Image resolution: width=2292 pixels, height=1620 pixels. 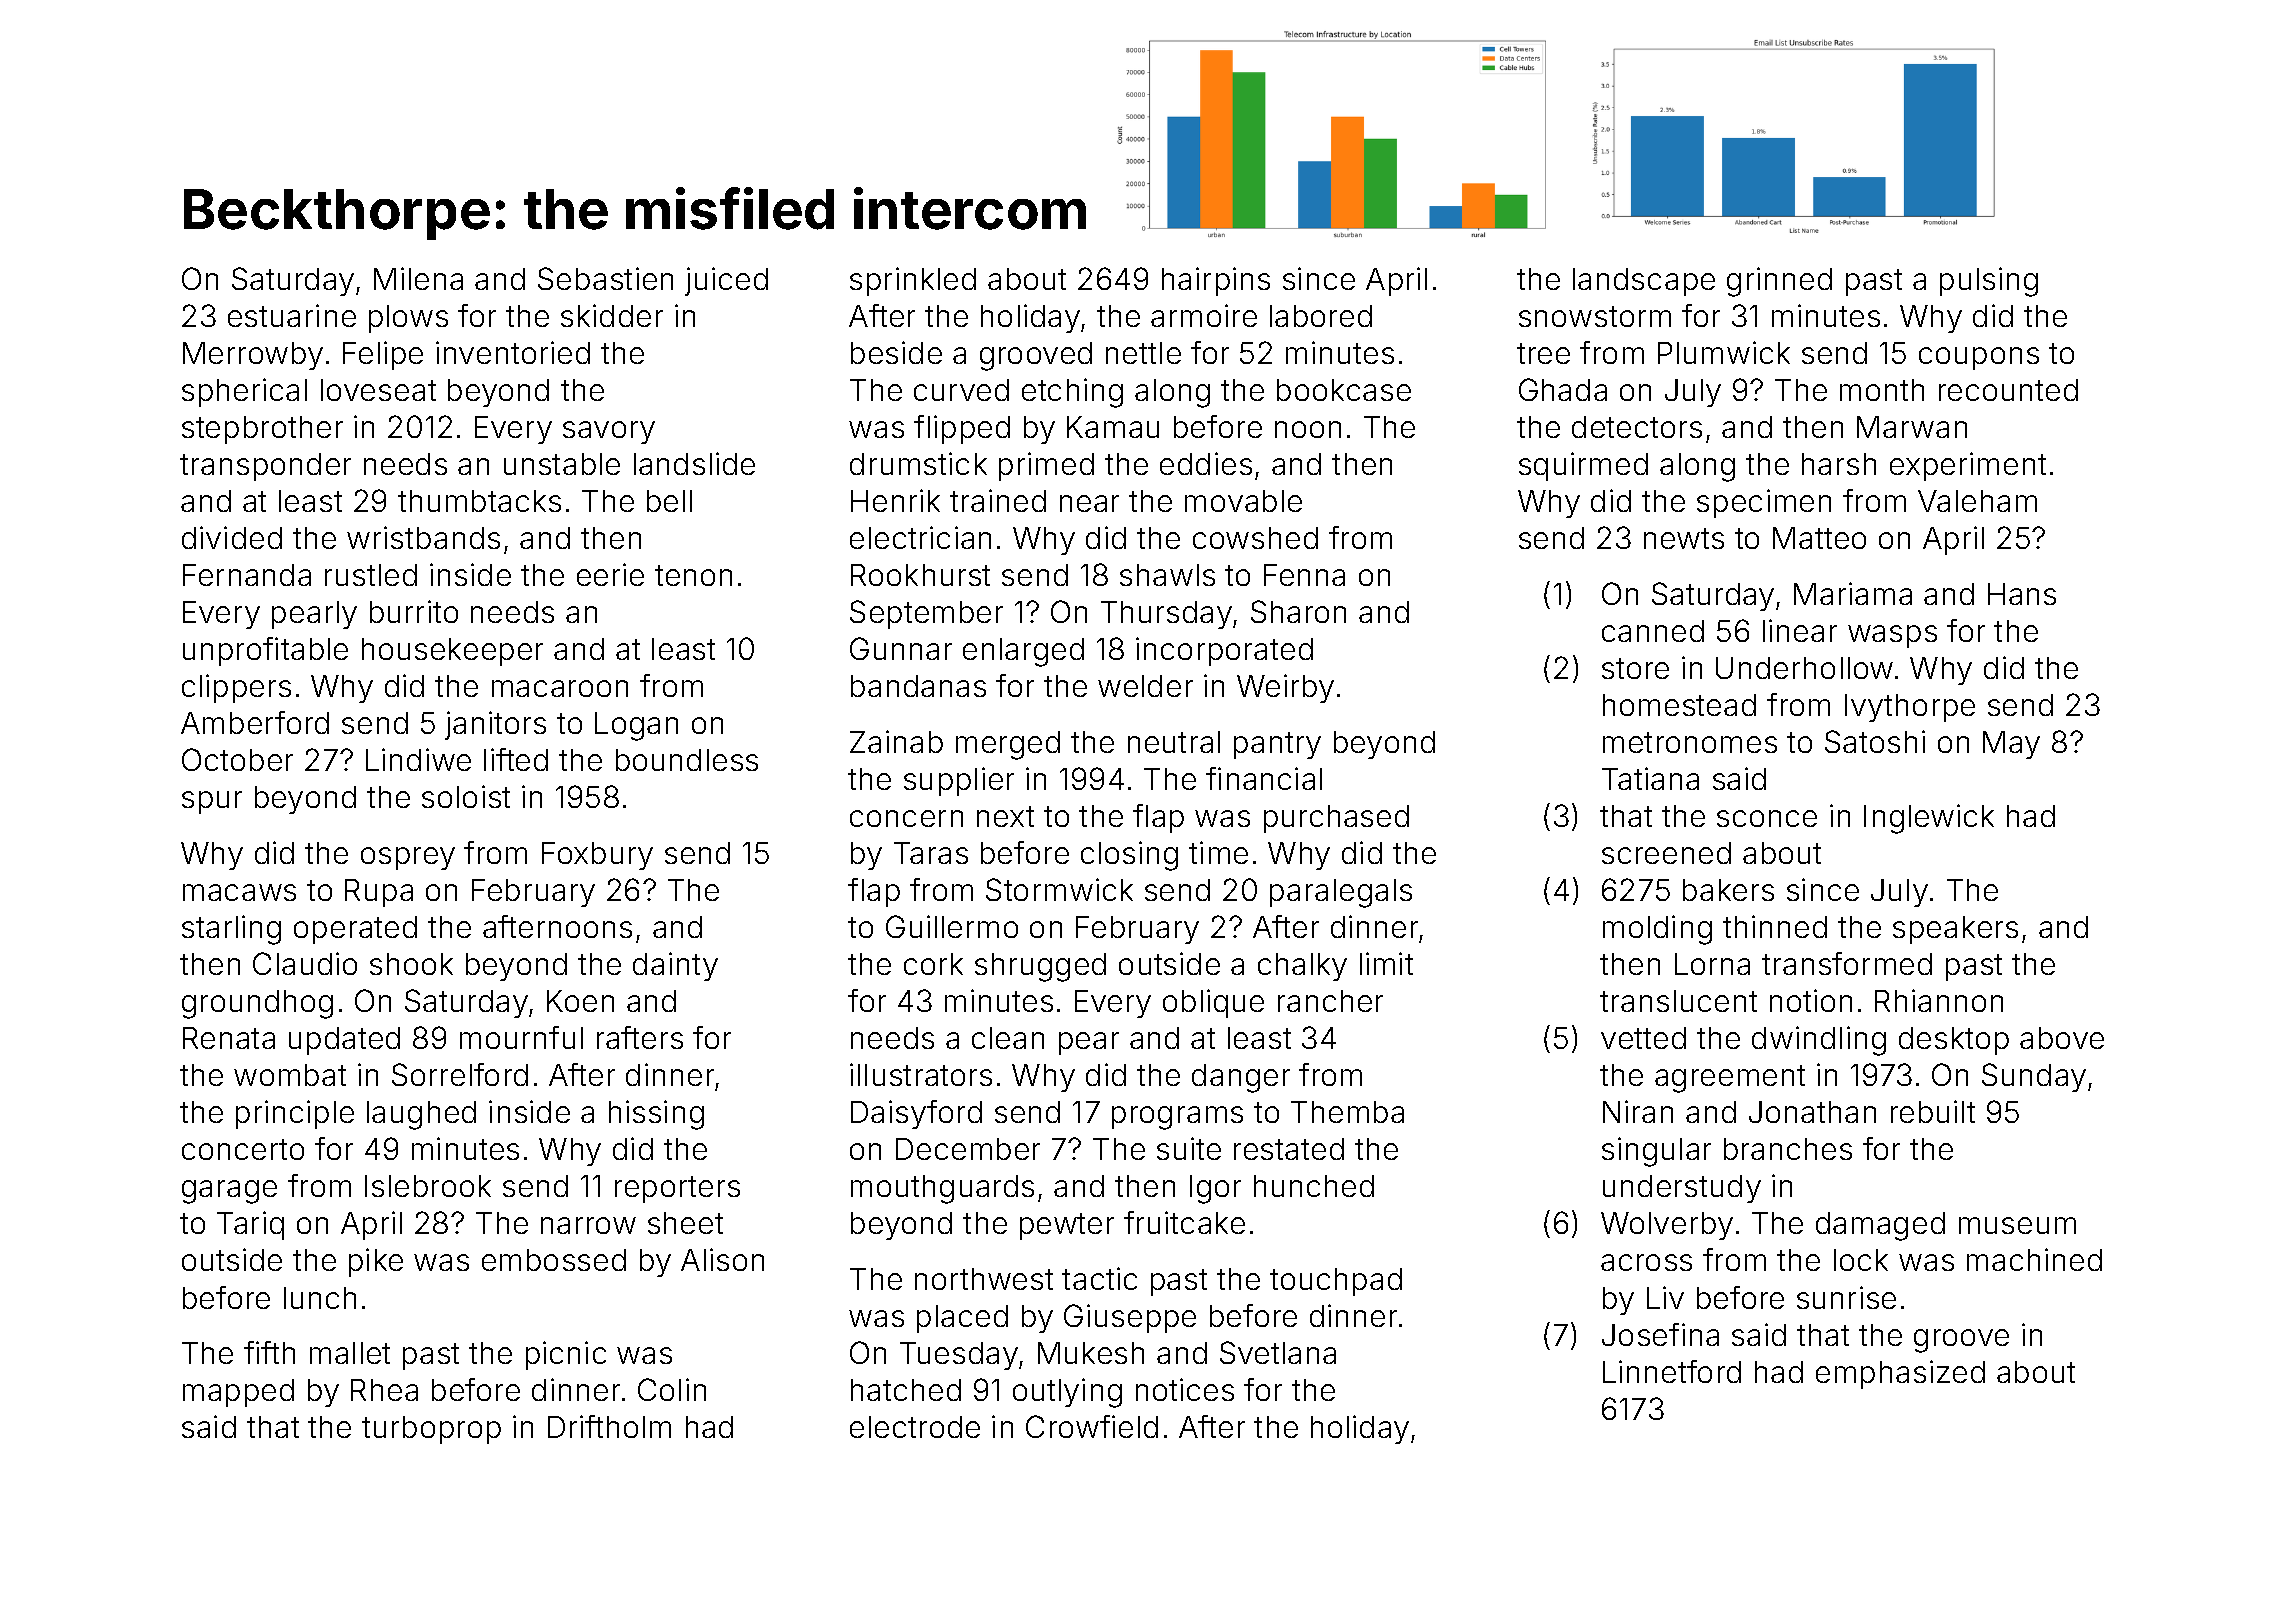 I want to click on Linnetford, so click(x=1672, y=1371).
